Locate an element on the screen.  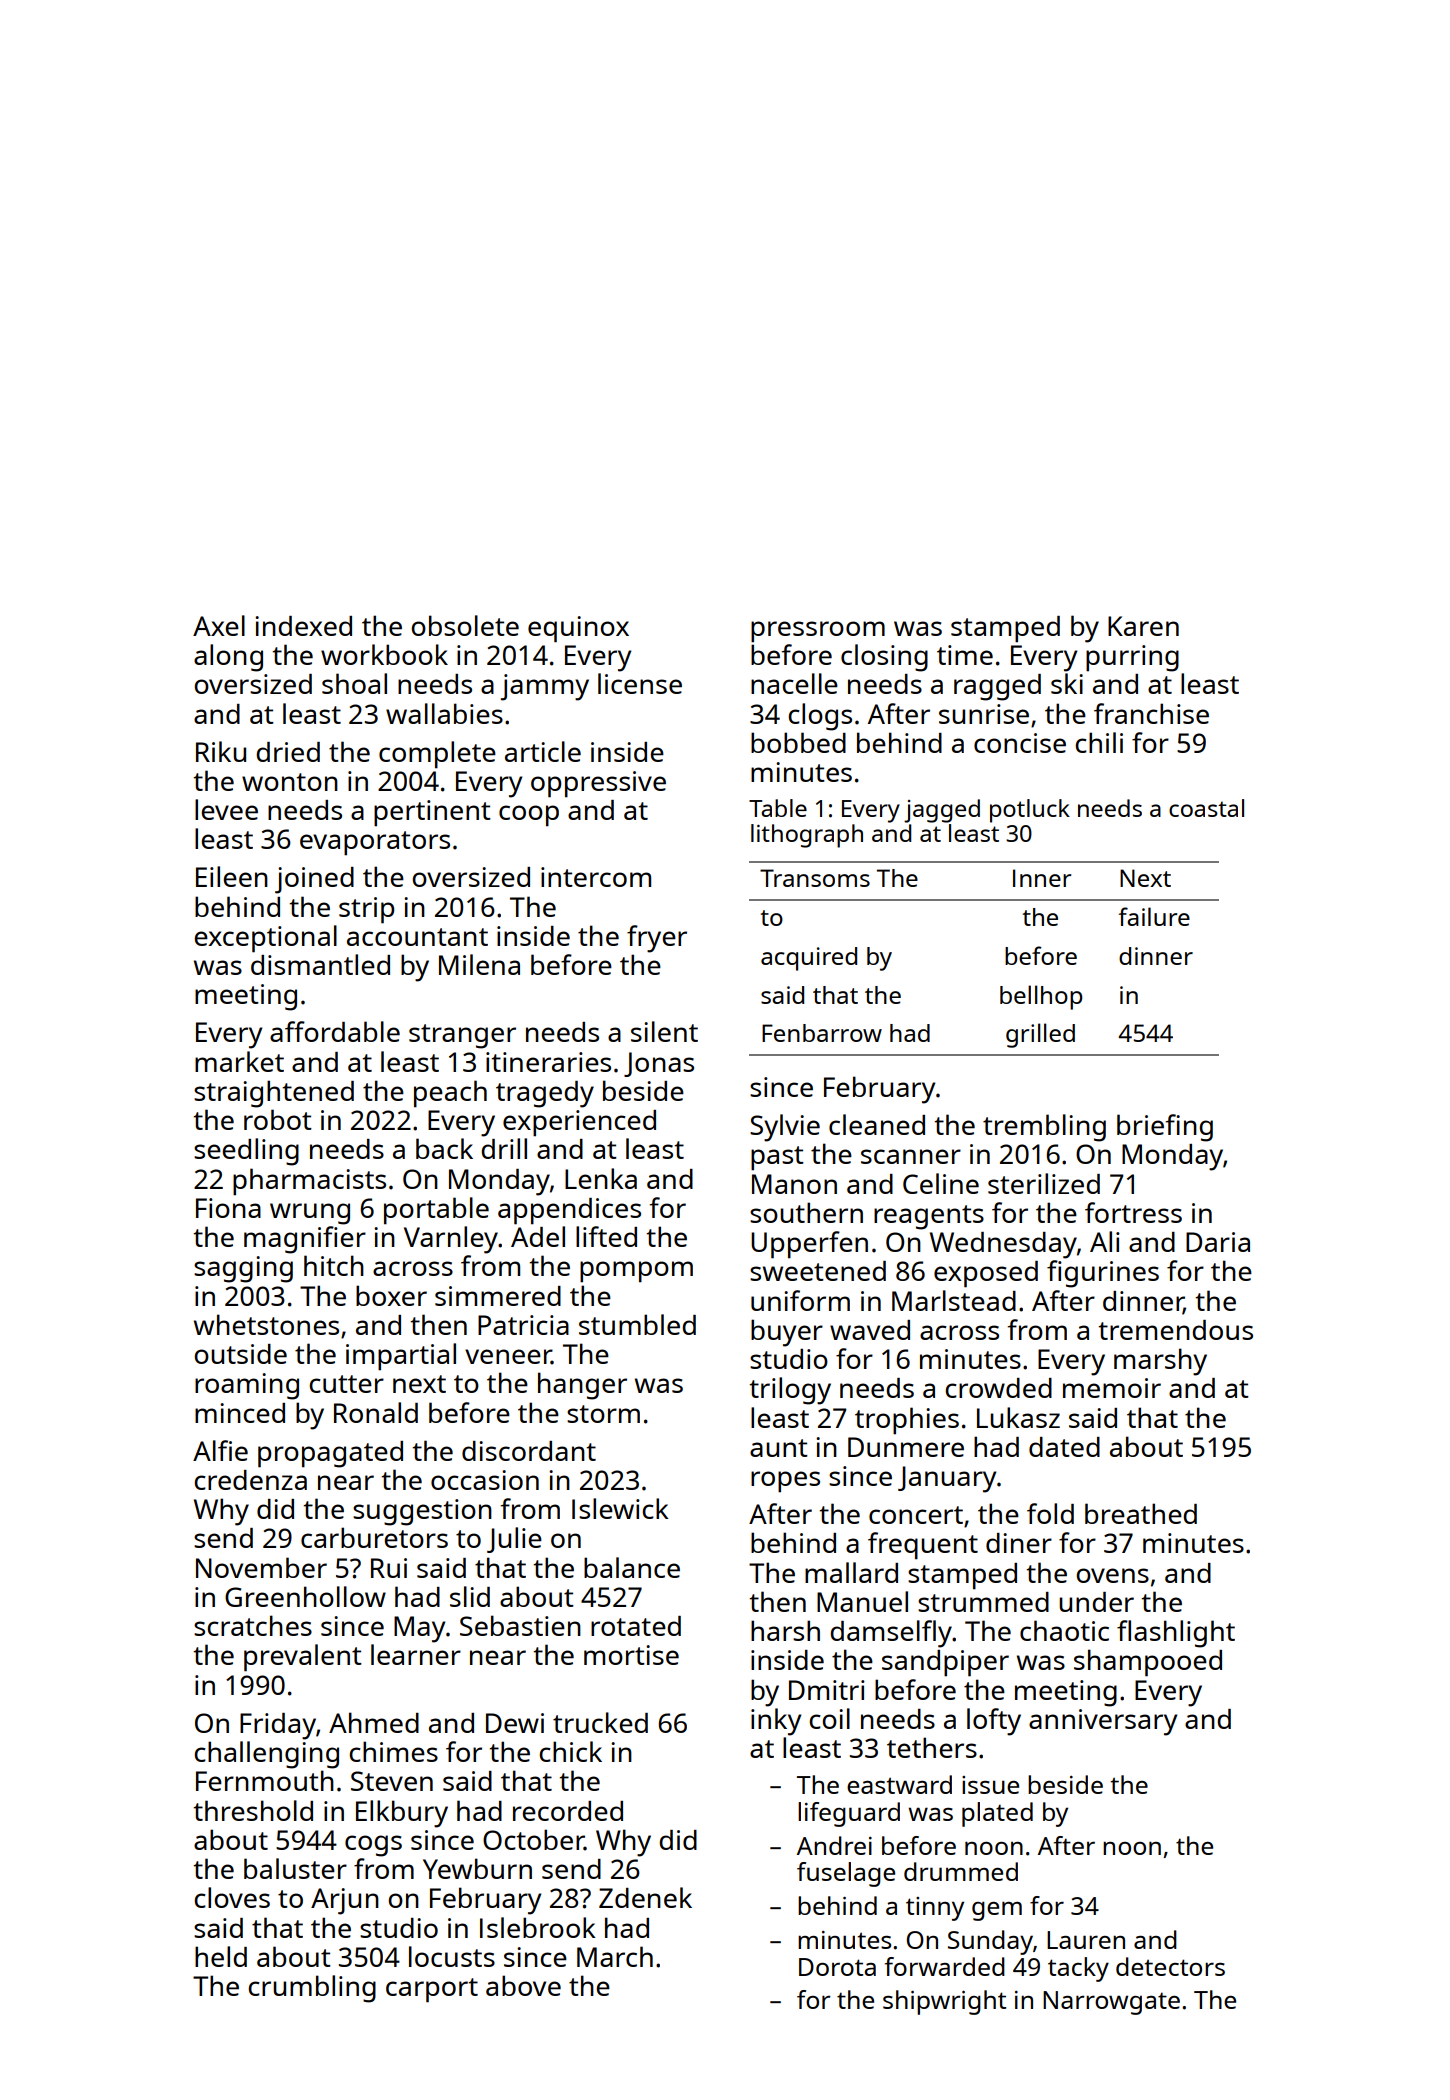
scanner is located at coordinates (911, 1156).
